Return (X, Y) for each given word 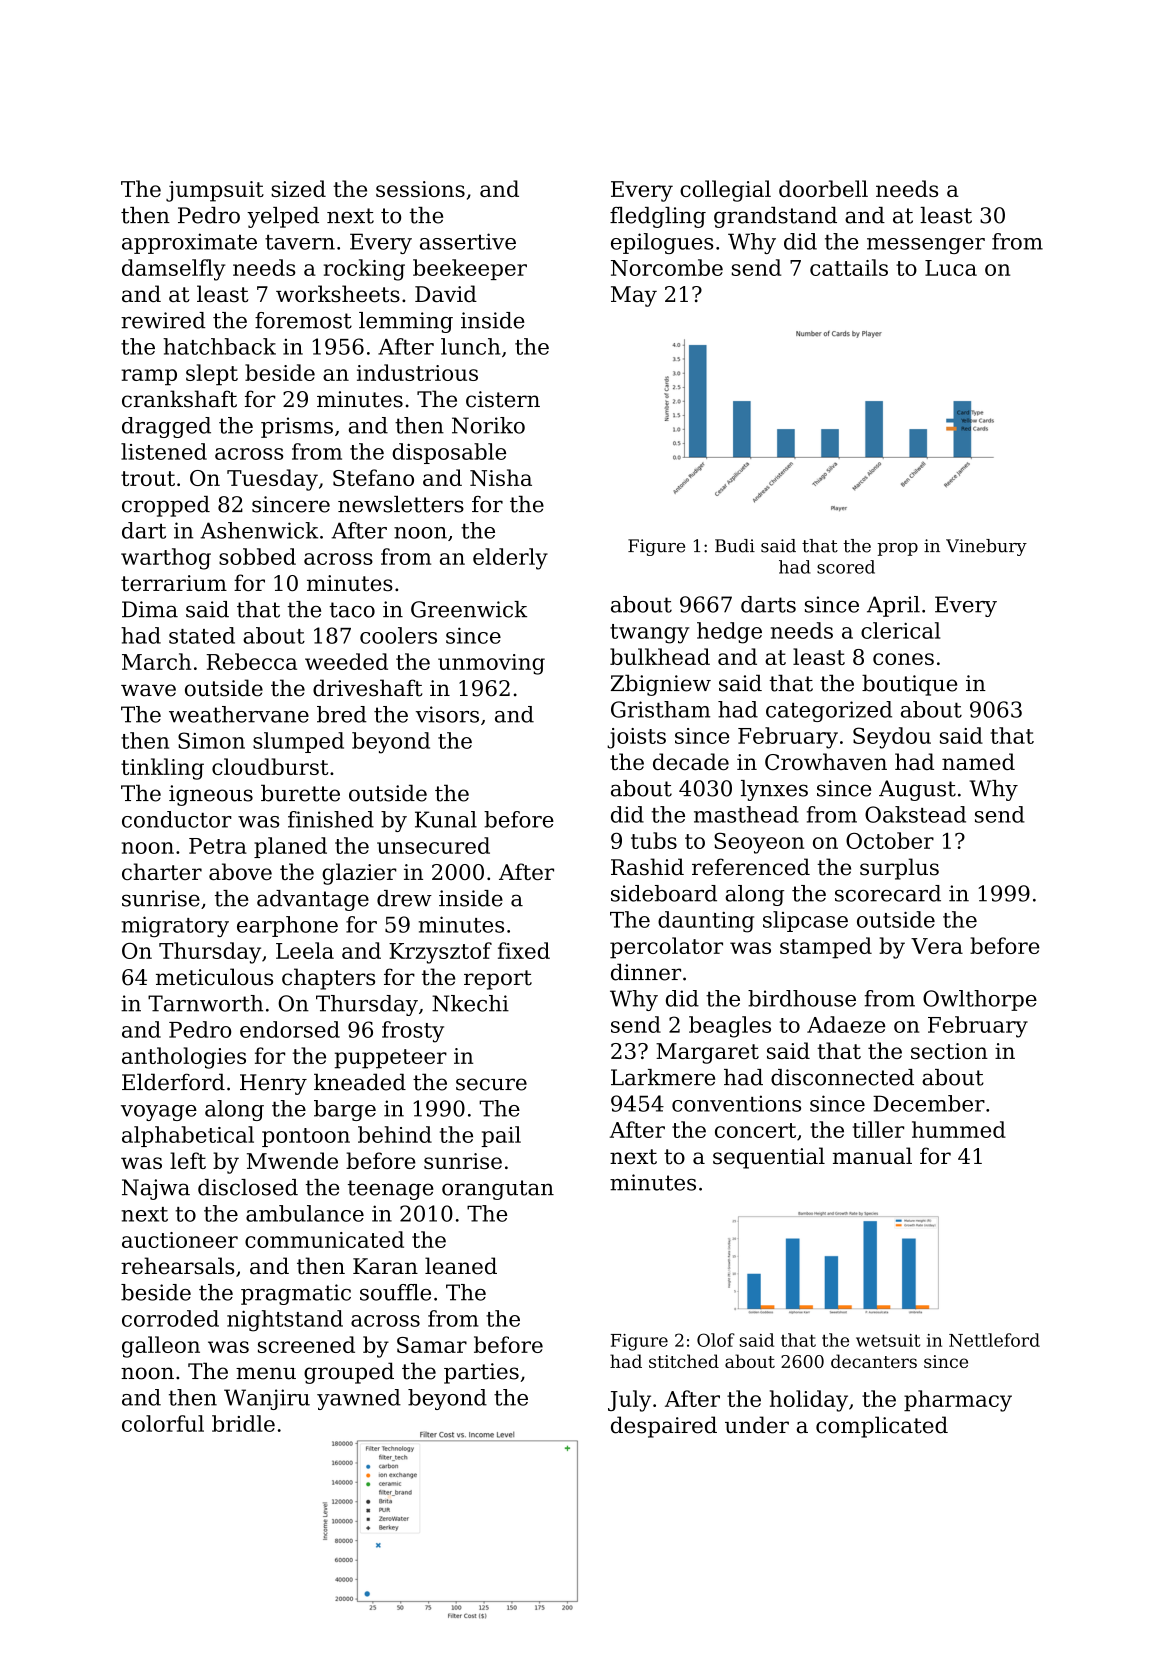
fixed (524, 950)
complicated (882, 1427)
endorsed (290, 1029)
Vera (937, 946)
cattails (849, 267)
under (757, 1425)
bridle (243, 1423)
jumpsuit (215, 191)
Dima (150, 609)
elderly (510, 559)
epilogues (662, 243)
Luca (951, 268)
